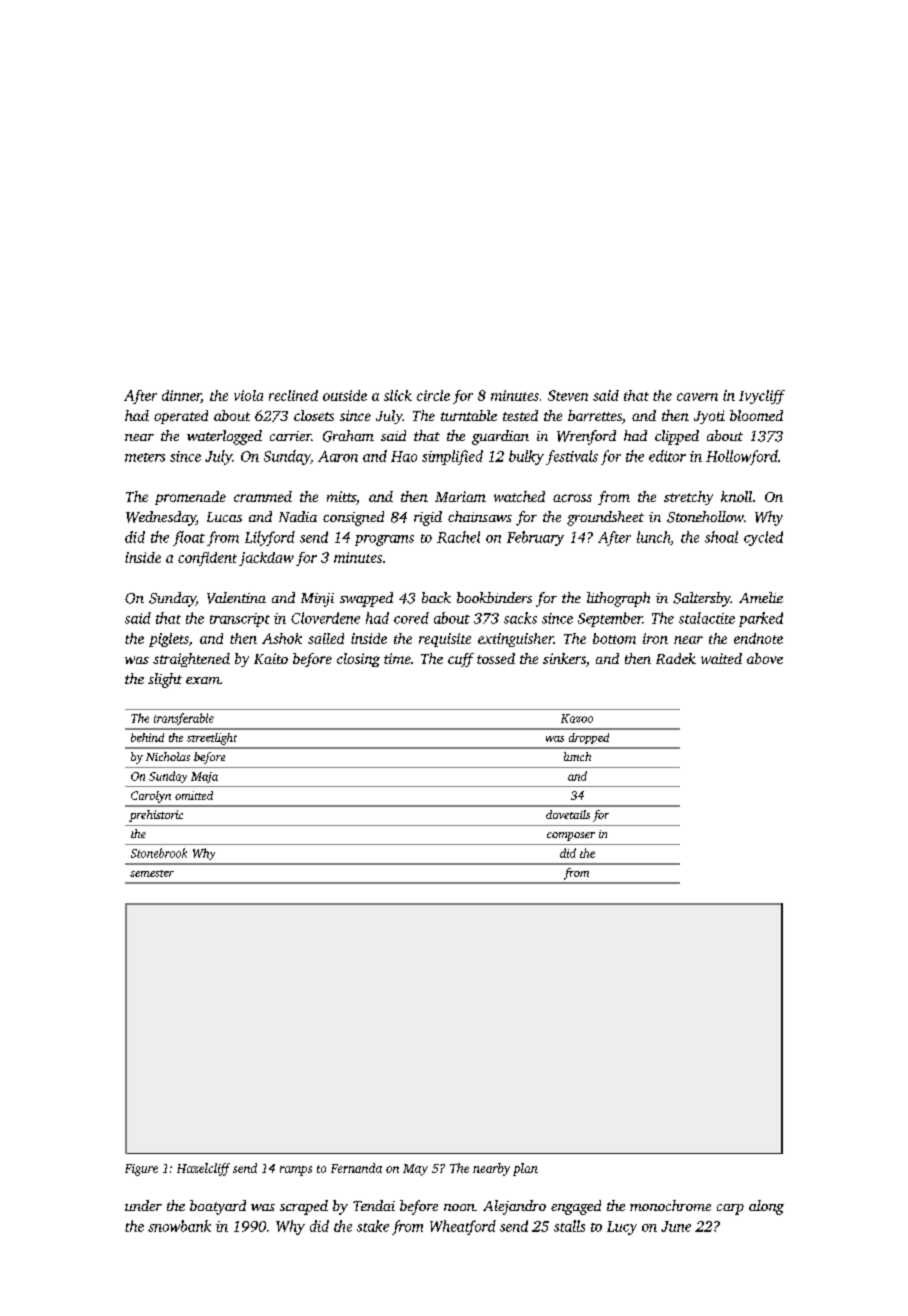  What do you see at coordinates (568, 814) in the screenshot?
I see `dovetails` at bounding box center [568, 814].
